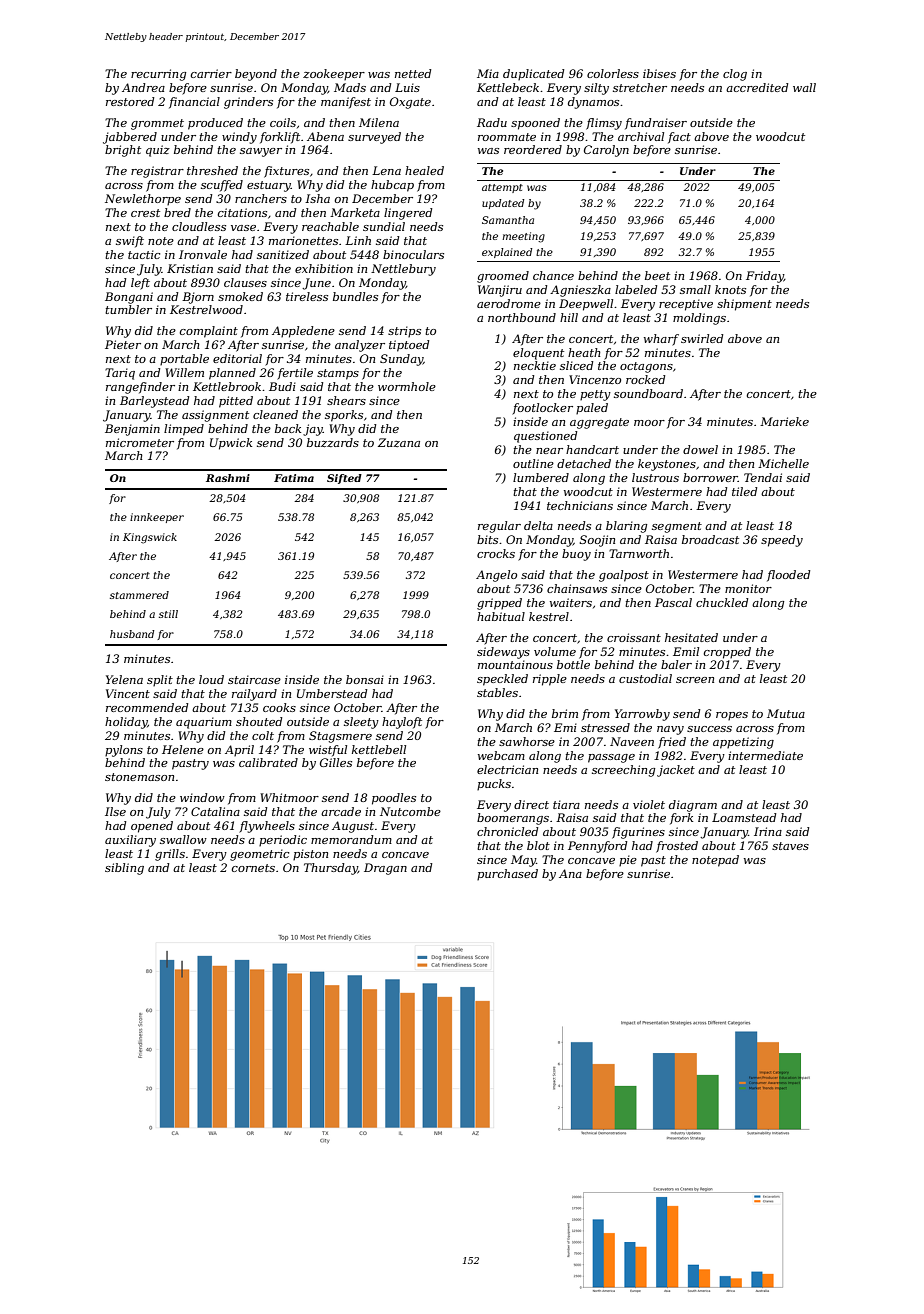  What do you see at coordinates (253, 868) in the screenshot?
I see `cornets` at bounding box center [253, 868].
